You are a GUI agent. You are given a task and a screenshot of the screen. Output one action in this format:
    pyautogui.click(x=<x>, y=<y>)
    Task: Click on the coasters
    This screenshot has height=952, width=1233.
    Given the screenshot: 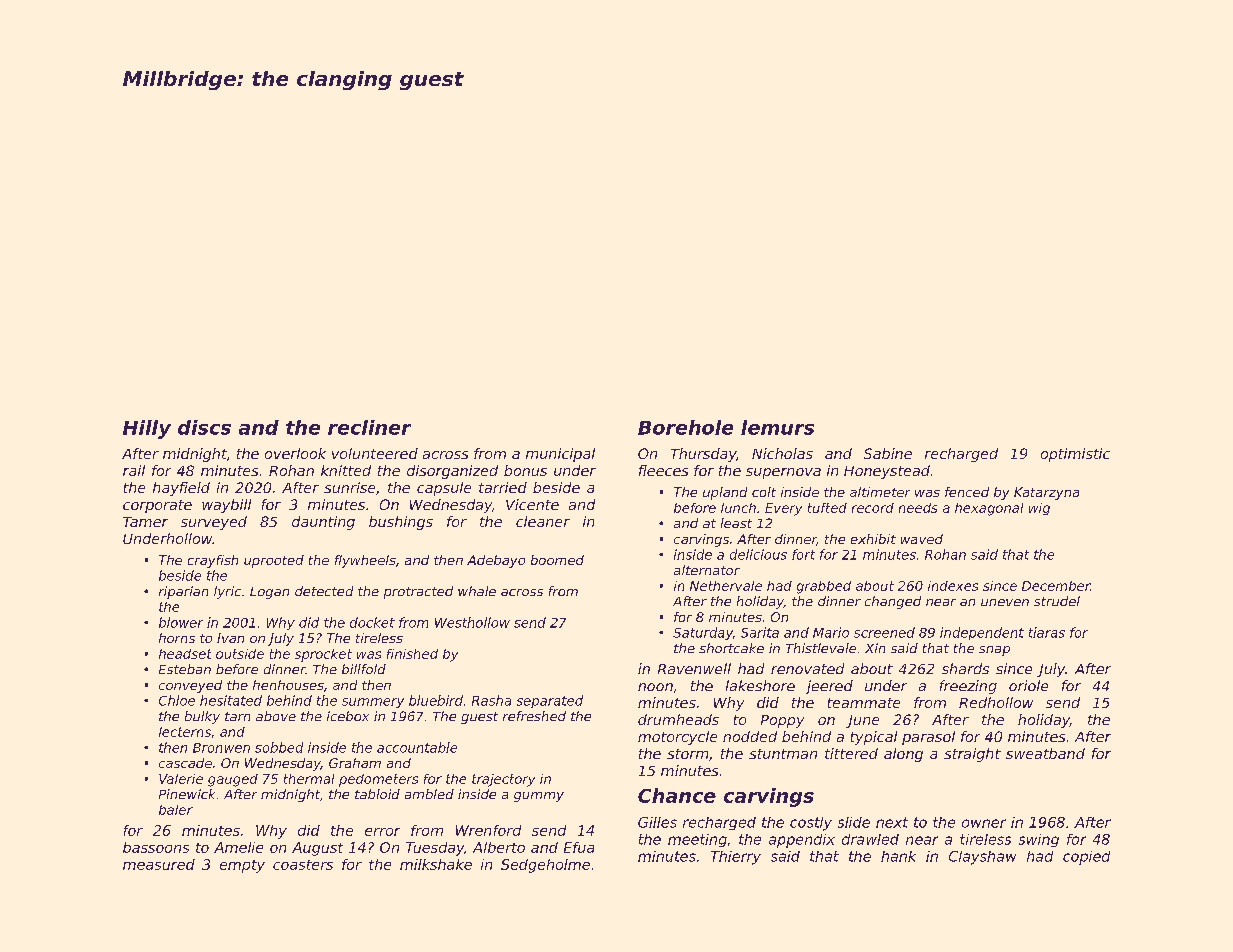 What is the action you would take?
    pyautogui.click(x=303, y=865)
